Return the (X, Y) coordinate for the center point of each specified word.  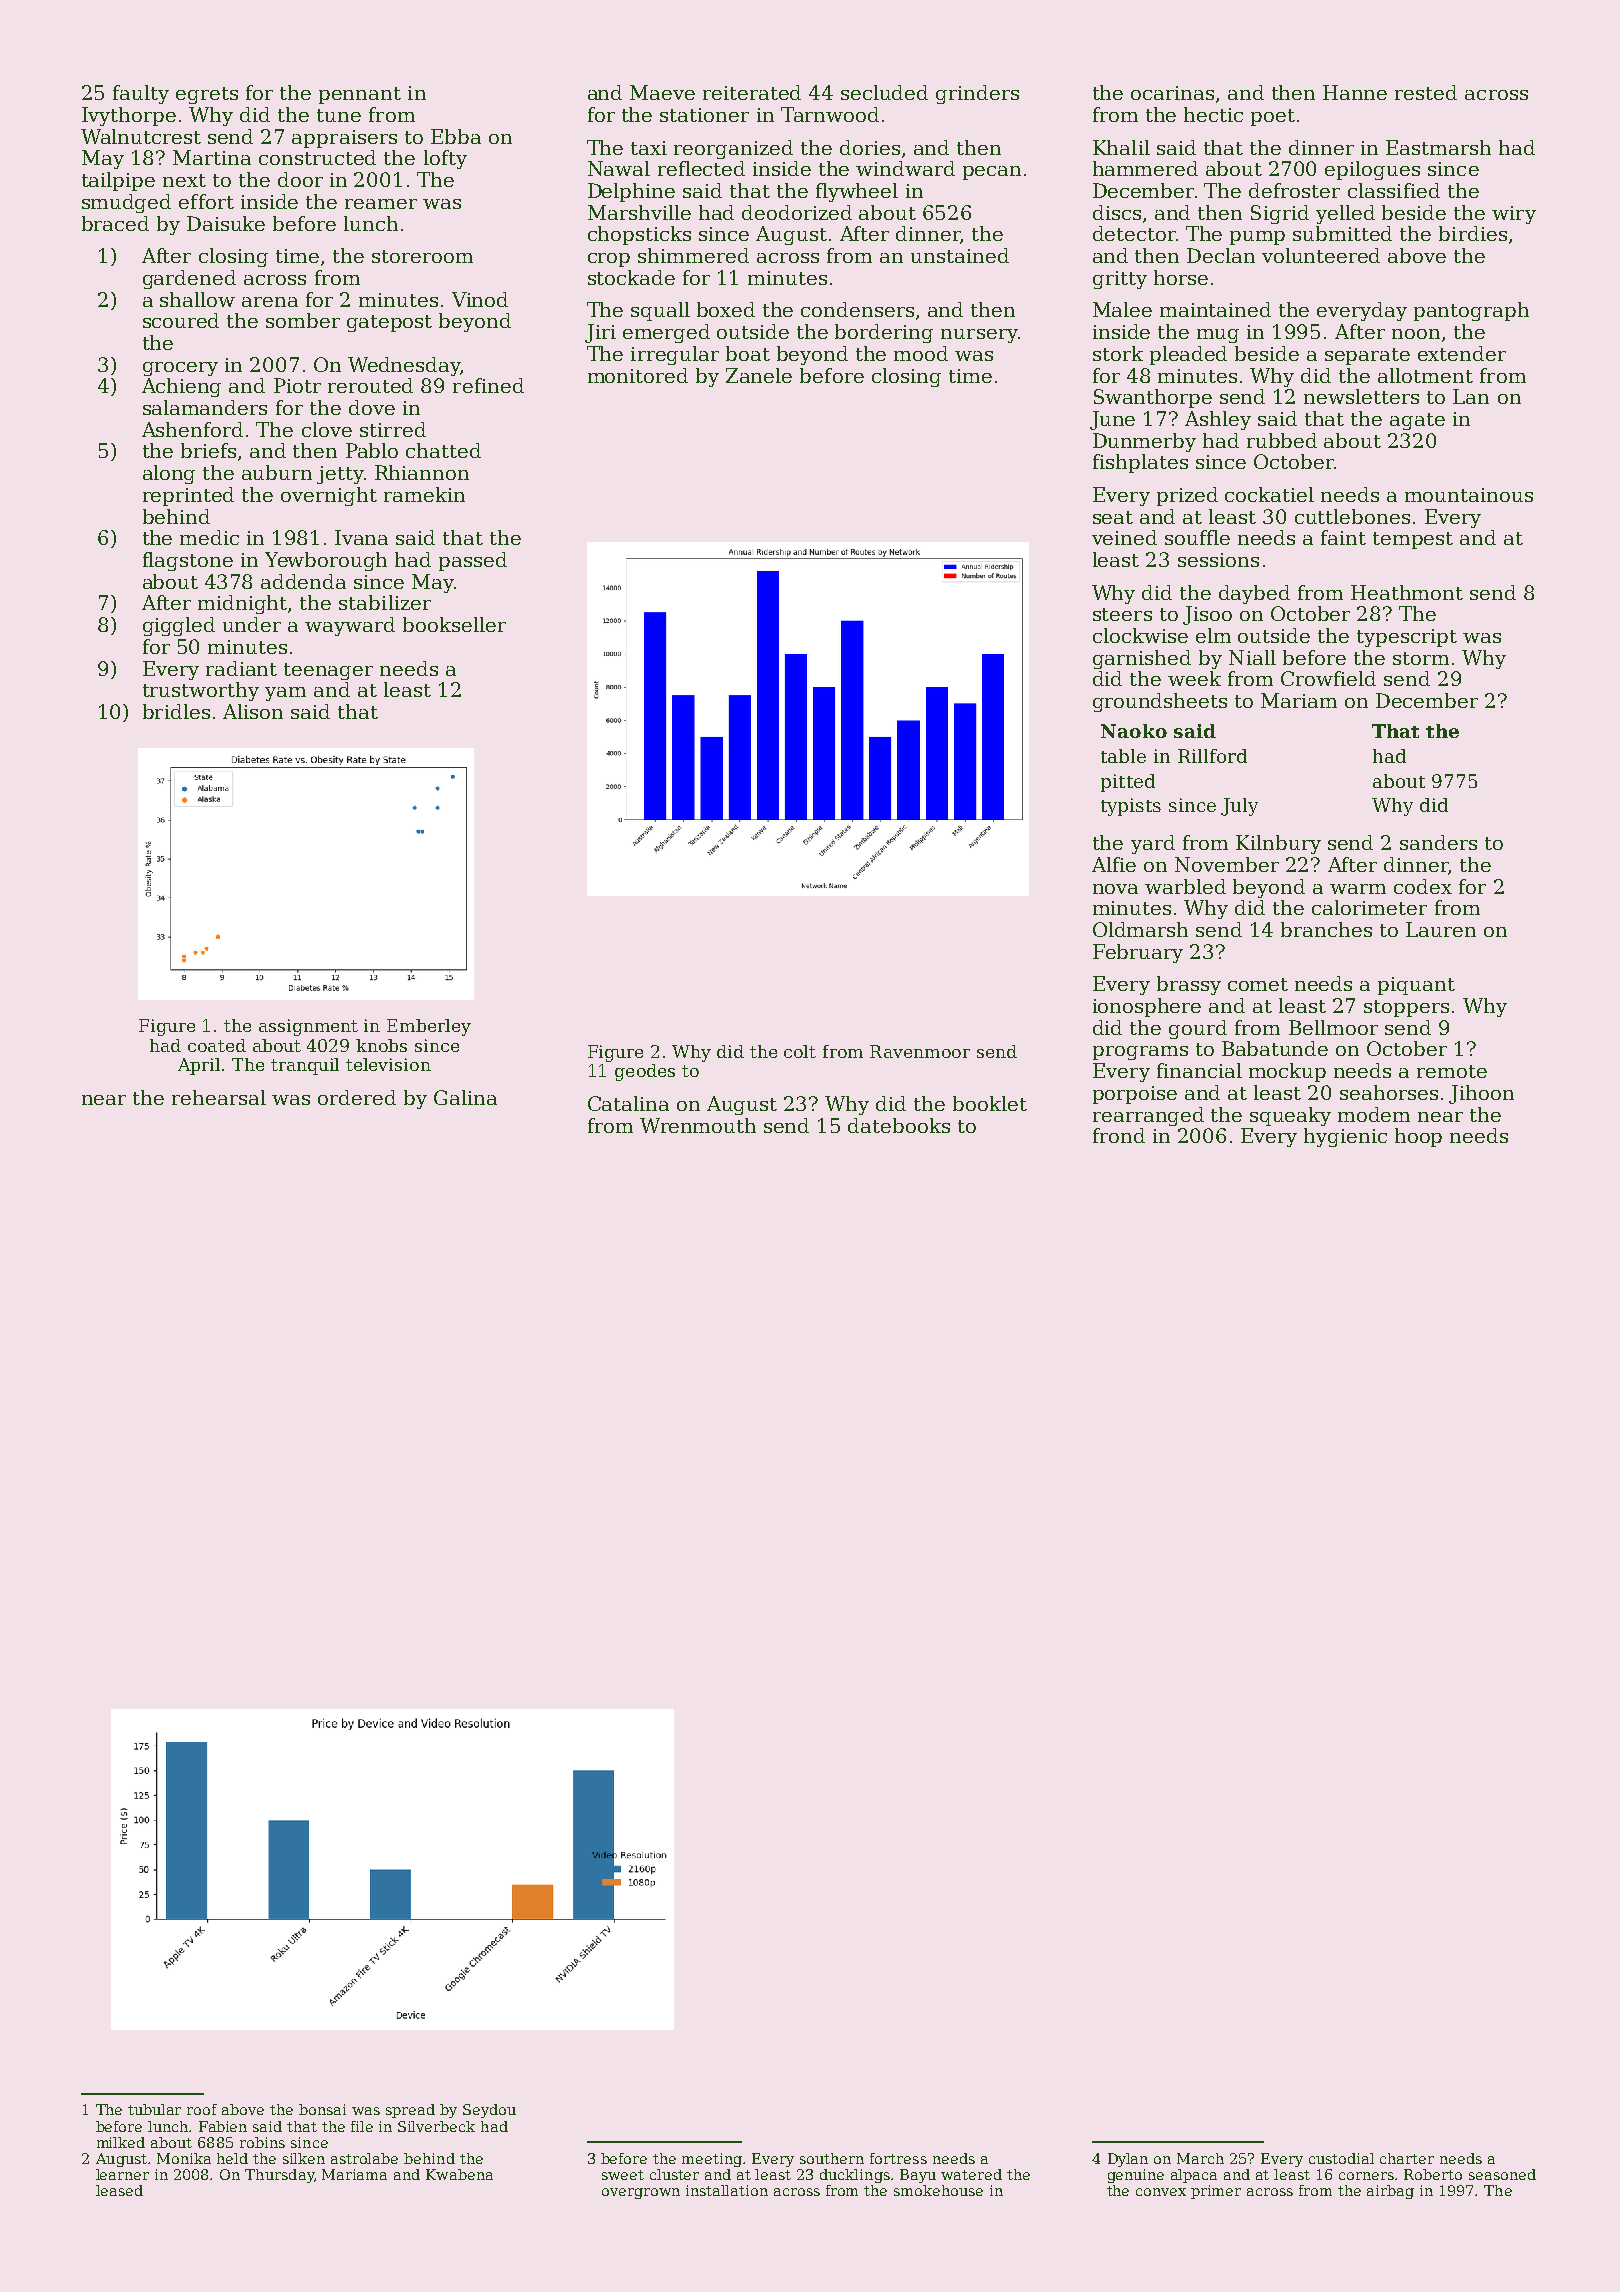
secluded (884, 92)
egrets (207, 95)
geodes (645, 1072)
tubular (154, 2109)
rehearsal (219, 1097)
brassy (1189, 985)
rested (1426, 92)
